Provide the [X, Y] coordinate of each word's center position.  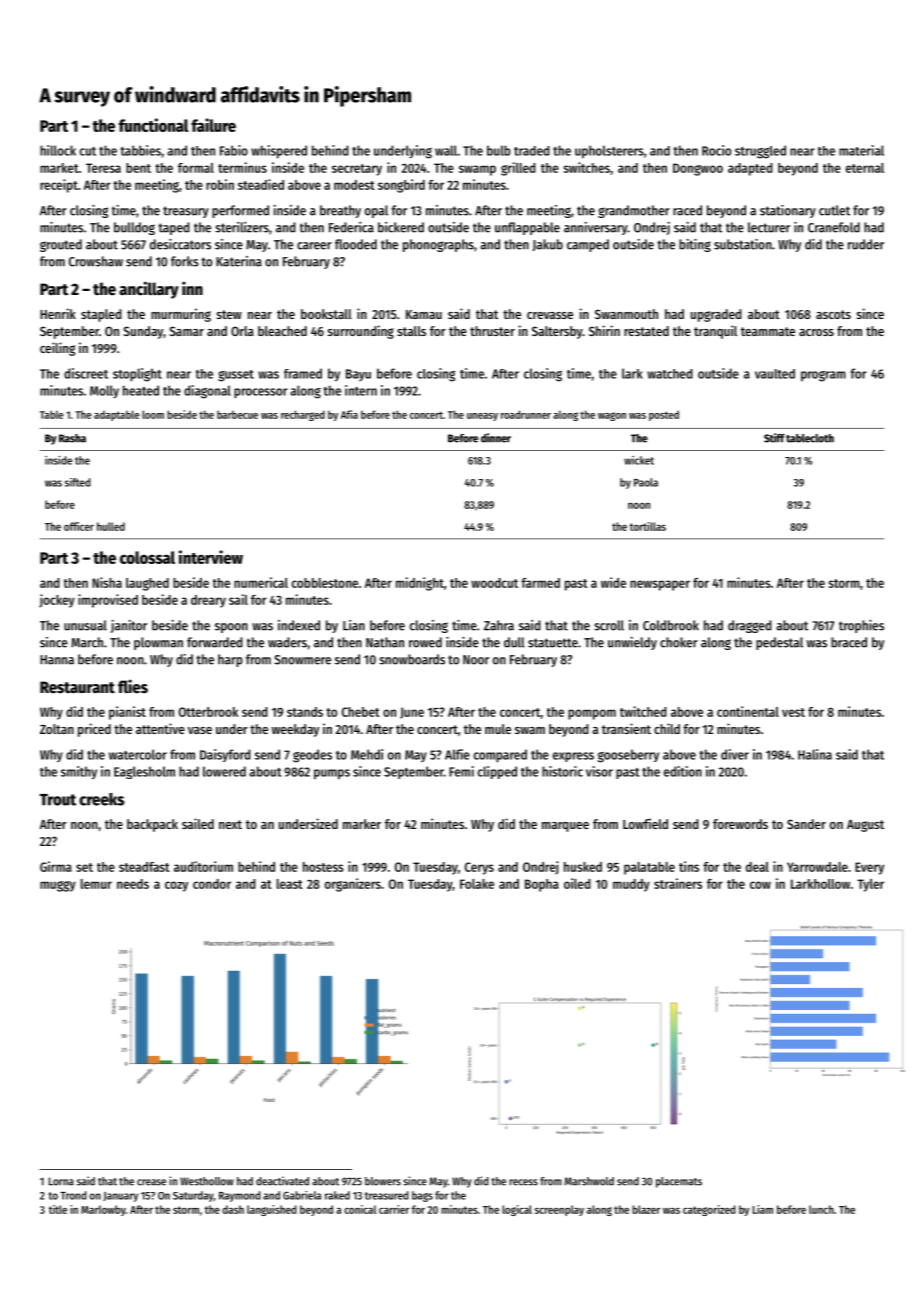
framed [303, 373]
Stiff [774, 438]
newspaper [660, 585]
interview [211, 557]
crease [151, 1182]
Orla [242, 331]
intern [361, 390]
